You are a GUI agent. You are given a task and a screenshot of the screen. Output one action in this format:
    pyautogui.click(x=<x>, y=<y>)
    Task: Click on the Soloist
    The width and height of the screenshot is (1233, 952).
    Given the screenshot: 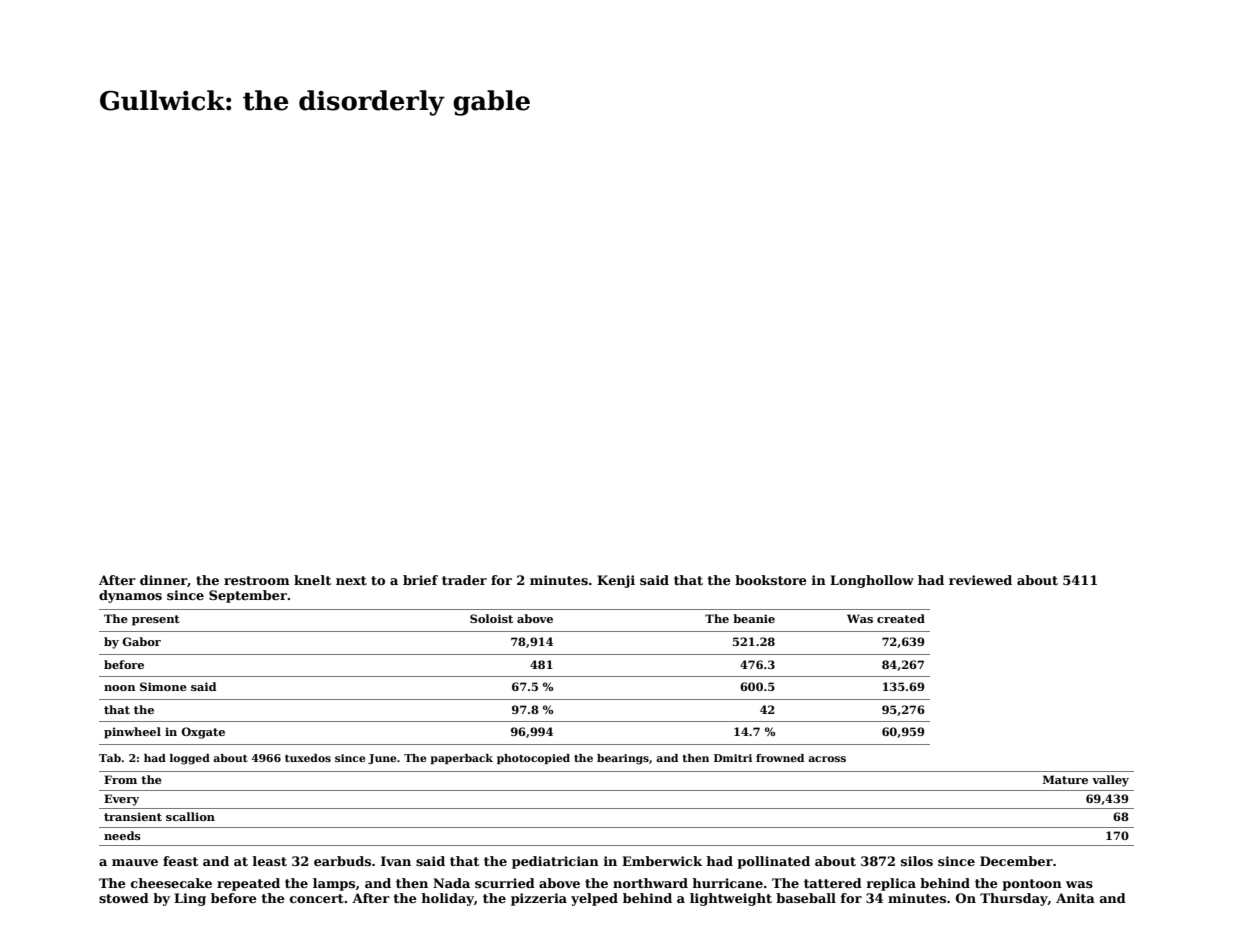 What is the action you would take?
    pyautogui.click(x=491, y=618)
